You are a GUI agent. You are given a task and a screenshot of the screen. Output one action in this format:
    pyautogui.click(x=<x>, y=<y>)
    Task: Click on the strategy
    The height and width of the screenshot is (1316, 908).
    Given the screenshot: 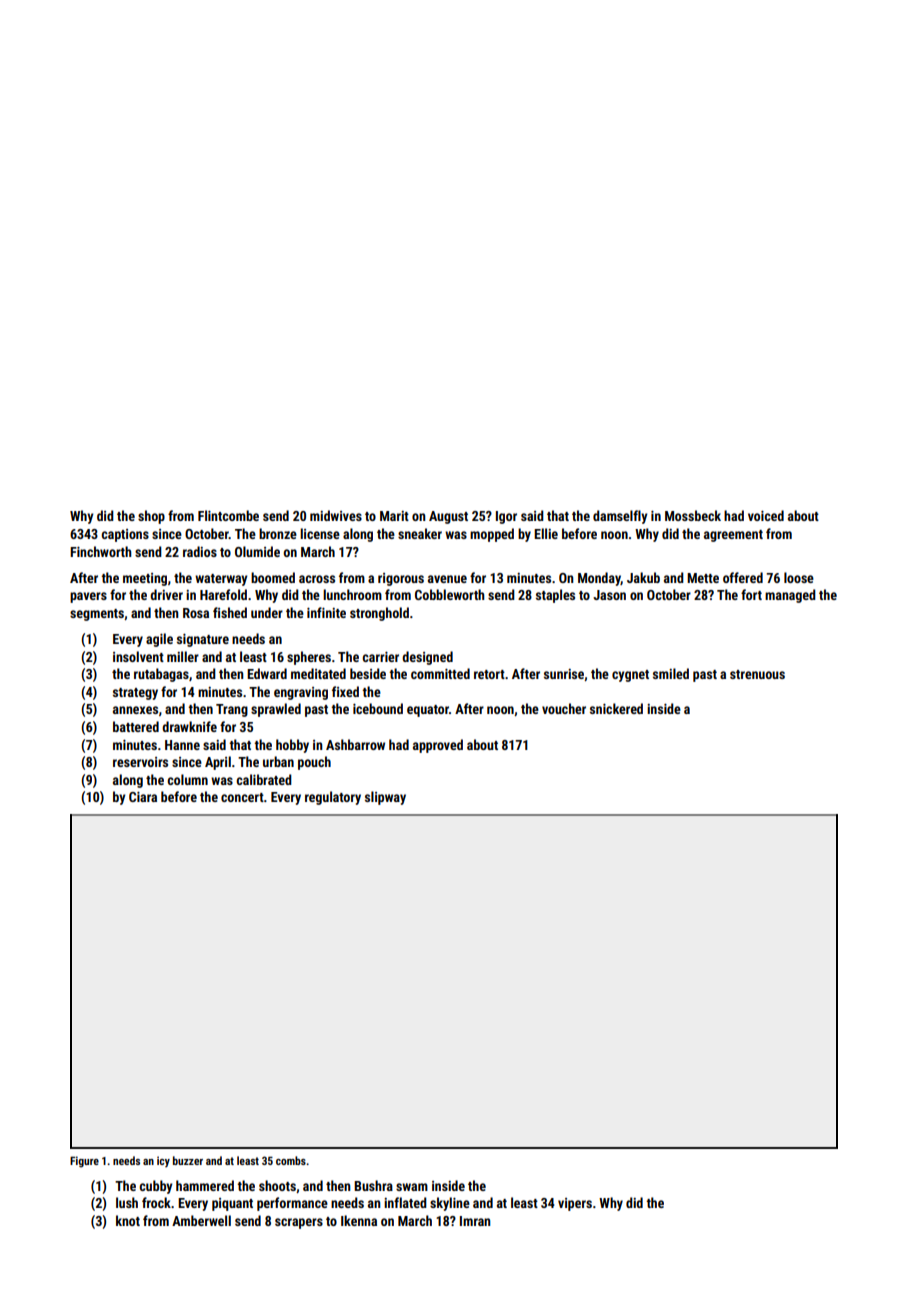 What is the action you would take?
    pyautogui.click(x=135, y=694)
